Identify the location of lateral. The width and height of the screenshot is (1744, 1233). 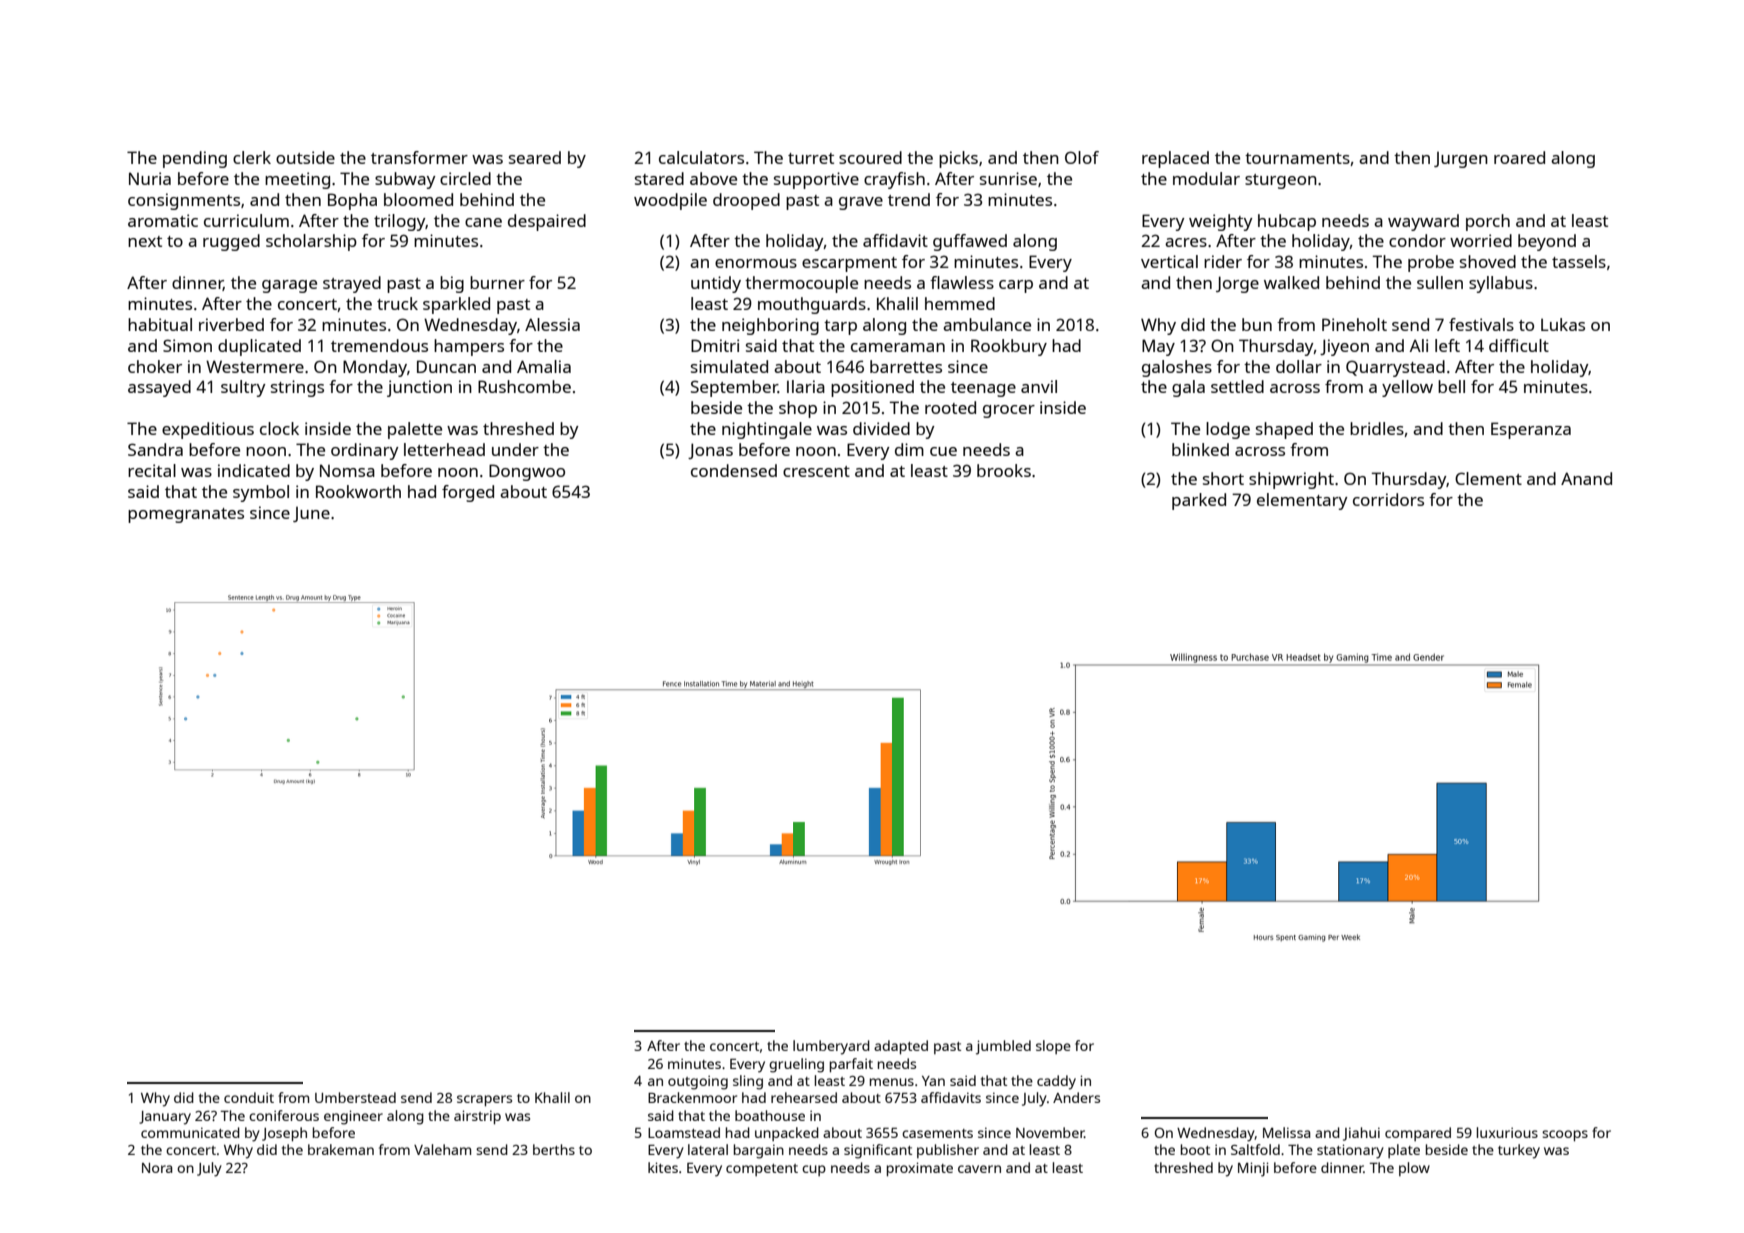
(708, 1149).
